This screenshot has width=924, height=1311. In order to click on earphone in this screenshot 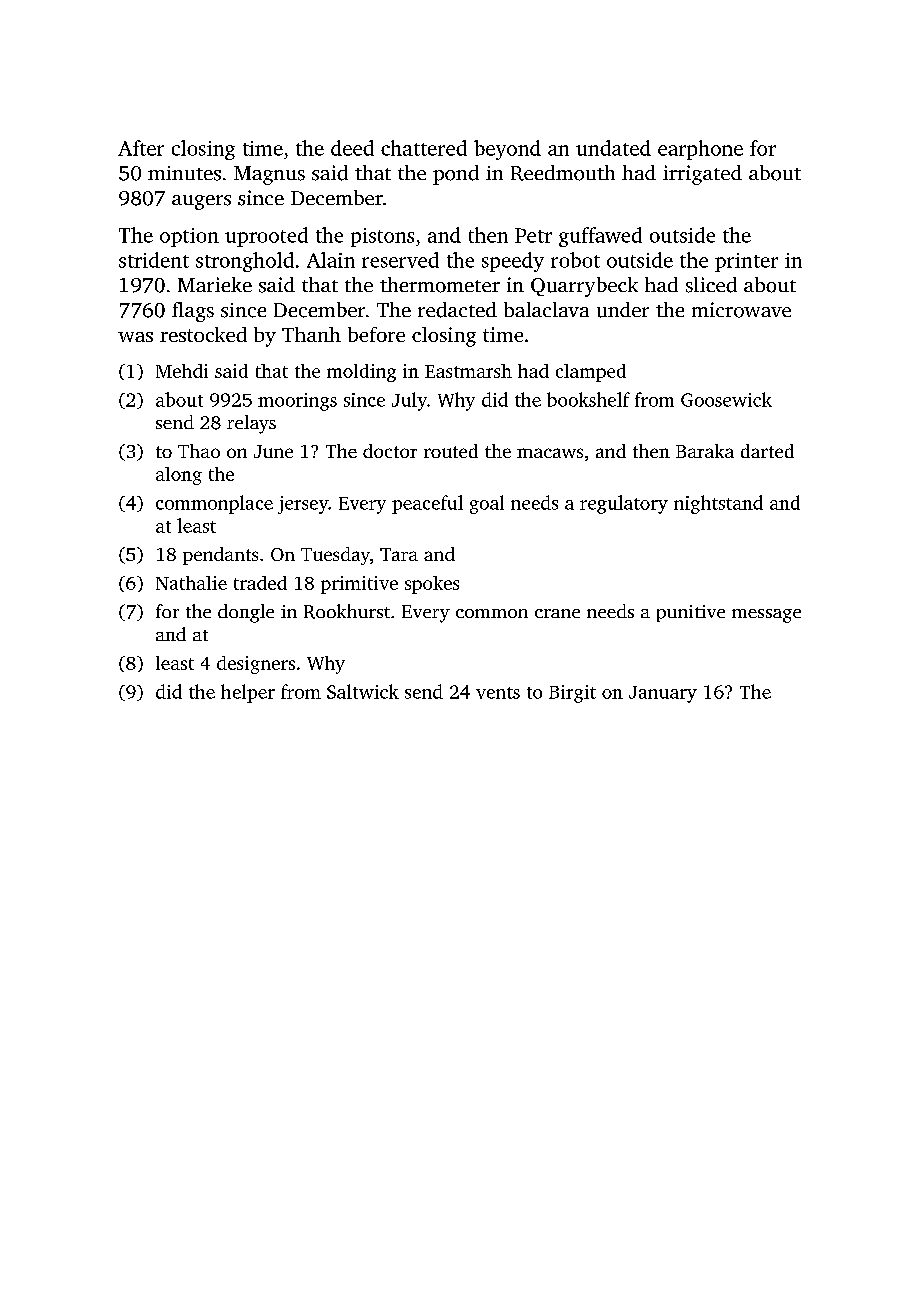, I will do `click(700, 150)`.
